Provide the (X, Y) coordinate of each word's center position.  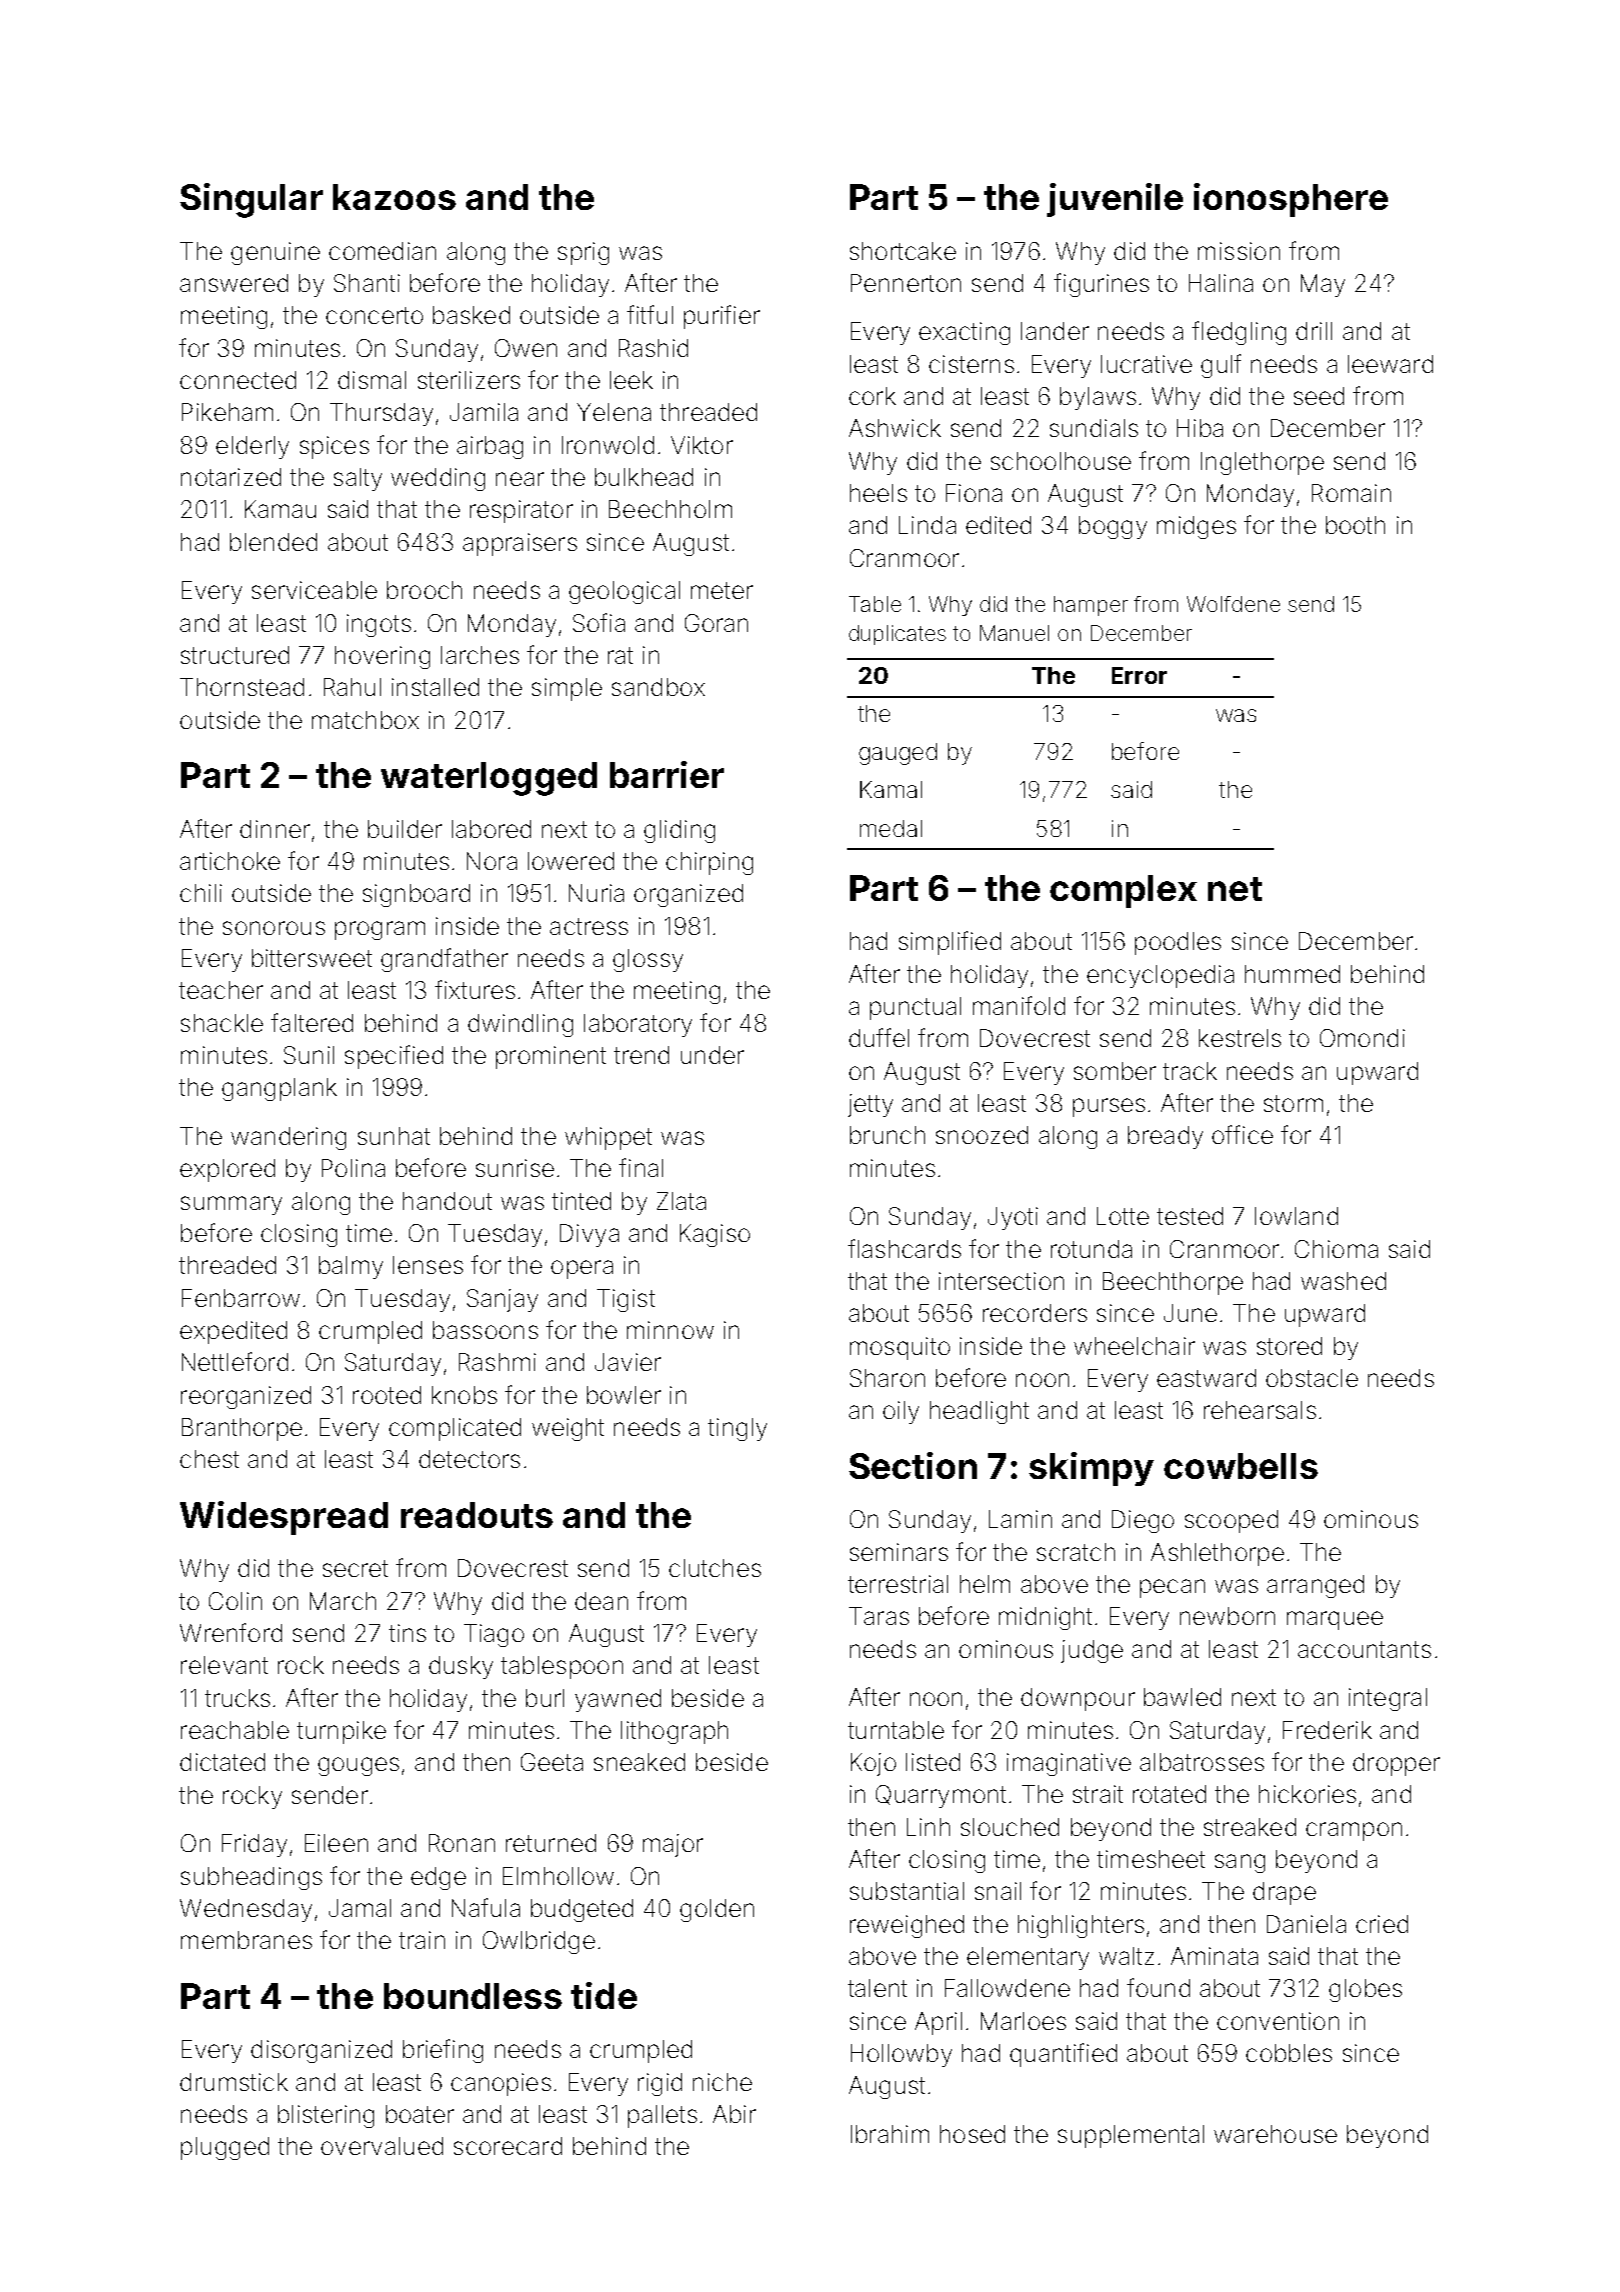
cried (1382, 1924)
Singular (251, 200)
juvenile (1115, 200)
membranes (246, 1940)
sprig (583, 253)
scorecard (508, 2146)
